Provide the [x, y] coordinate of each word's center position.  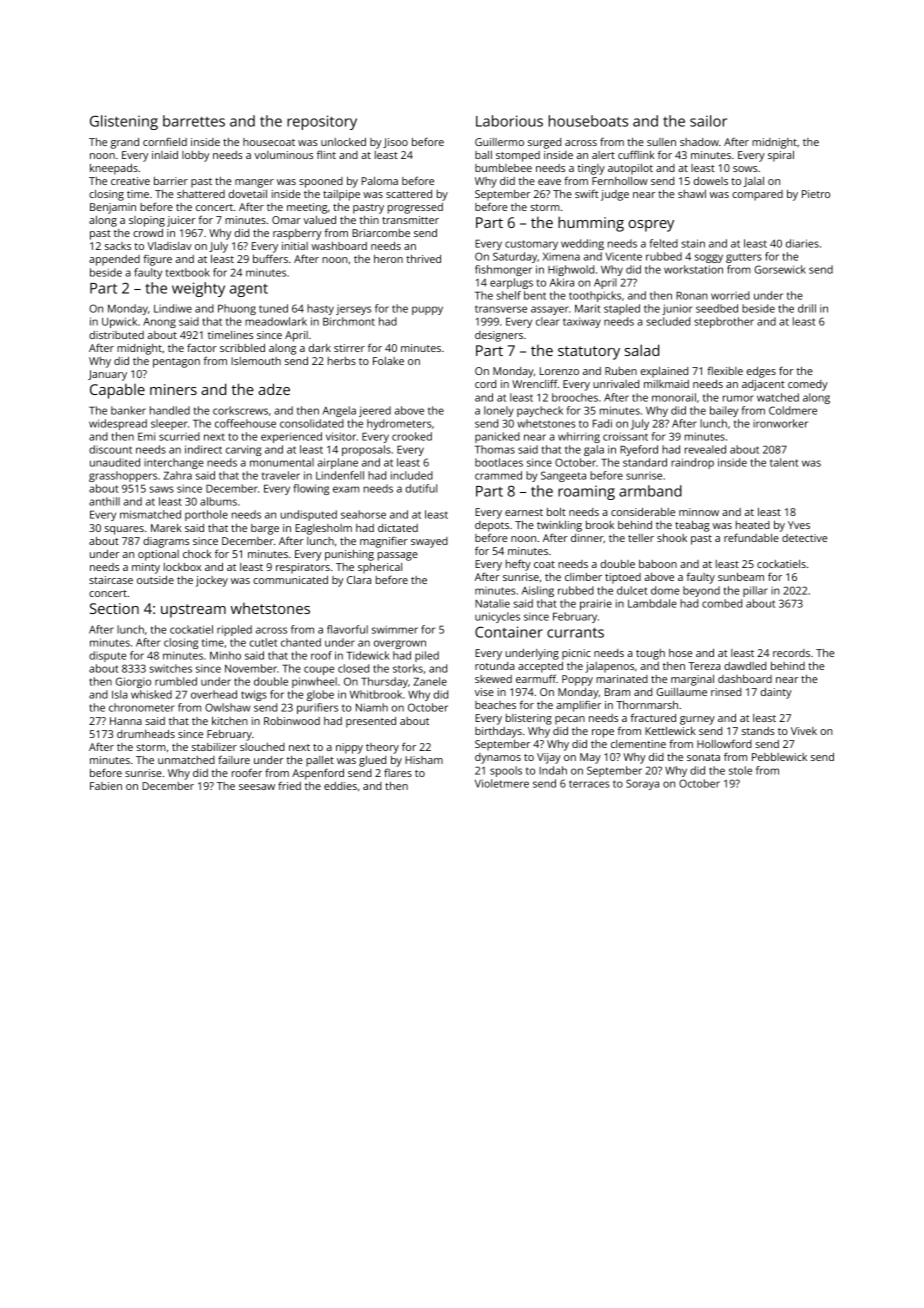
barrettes [194, 121]
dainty [776, 693]
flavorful [347, 629]
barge [265, 529]
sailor [708, 121]
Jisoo [395, 143]
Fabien [106, 786]
